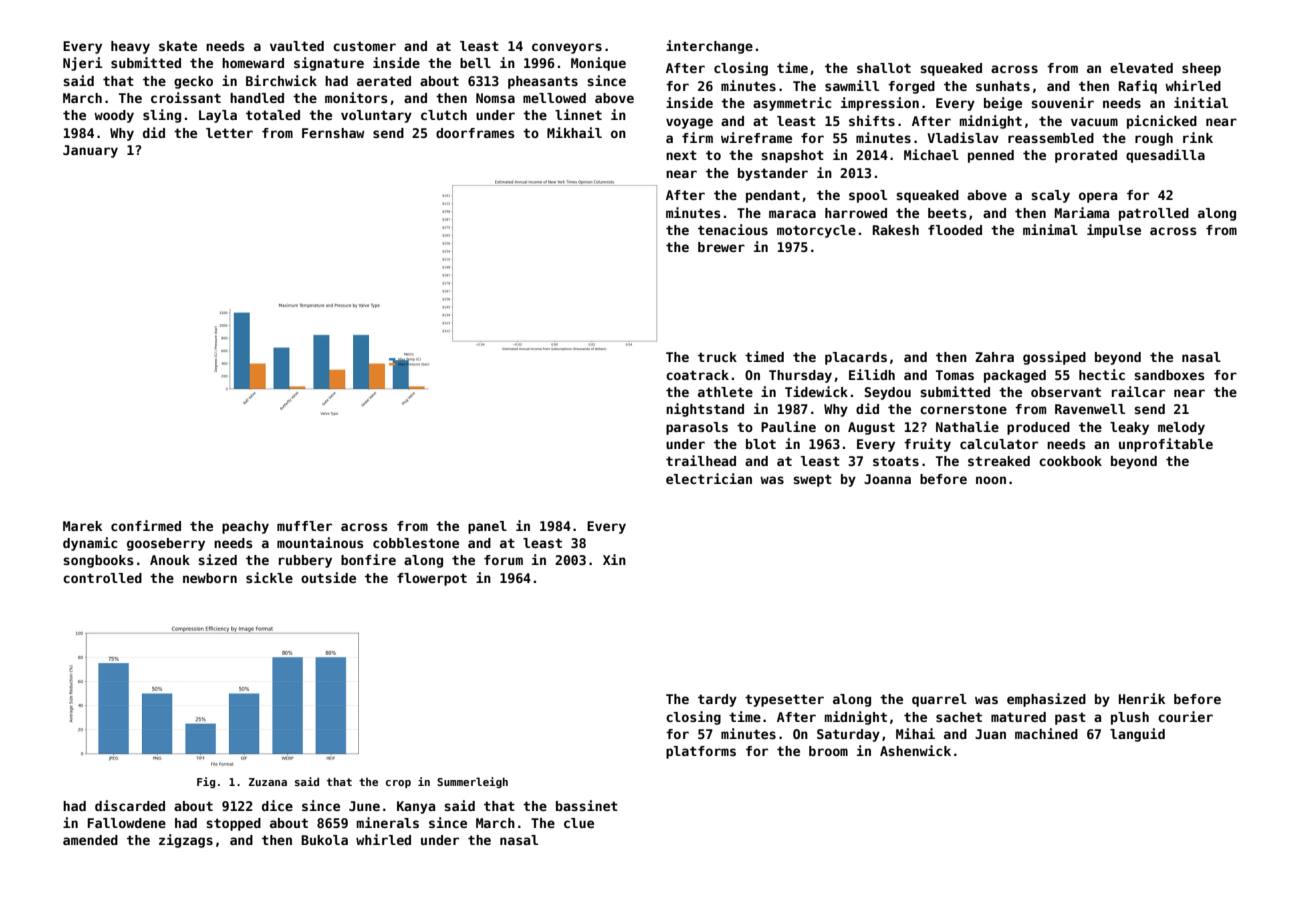 This image has height=924, width=1308. I want to click on impulse, so click(1114, 231).
